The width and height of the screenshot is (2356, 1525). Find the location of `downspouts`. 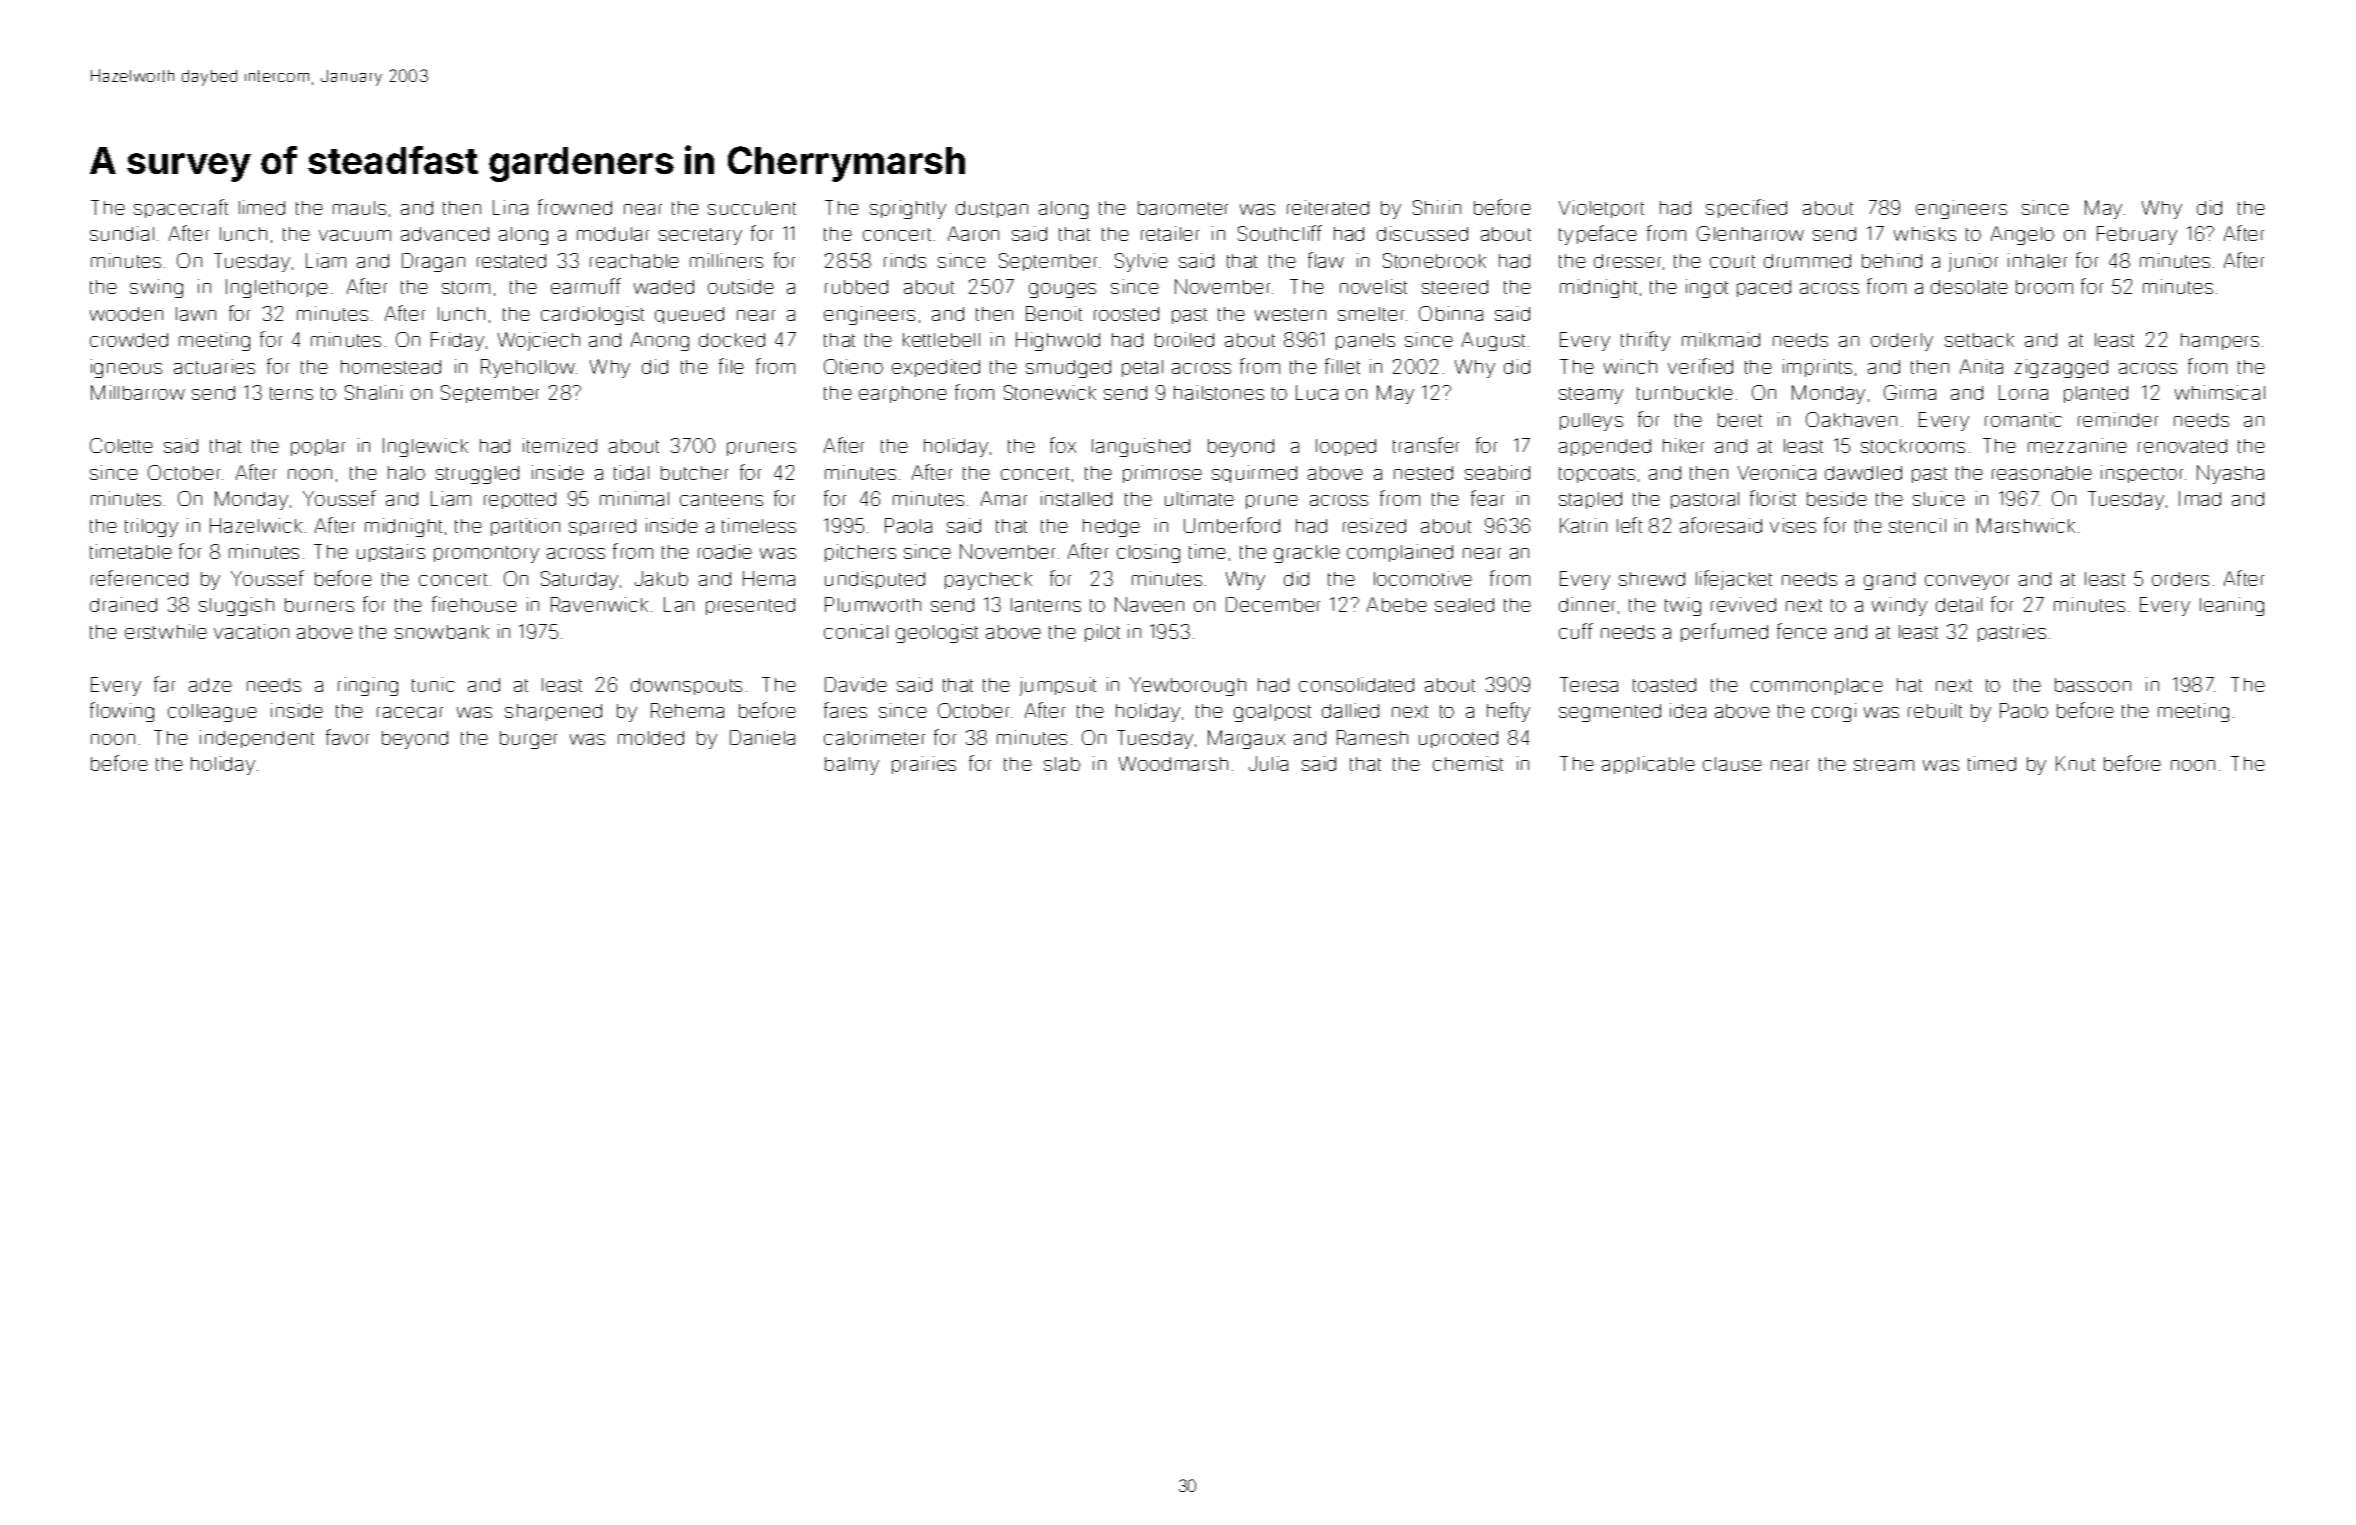

downspouts is located at coordinates (686, 686).
